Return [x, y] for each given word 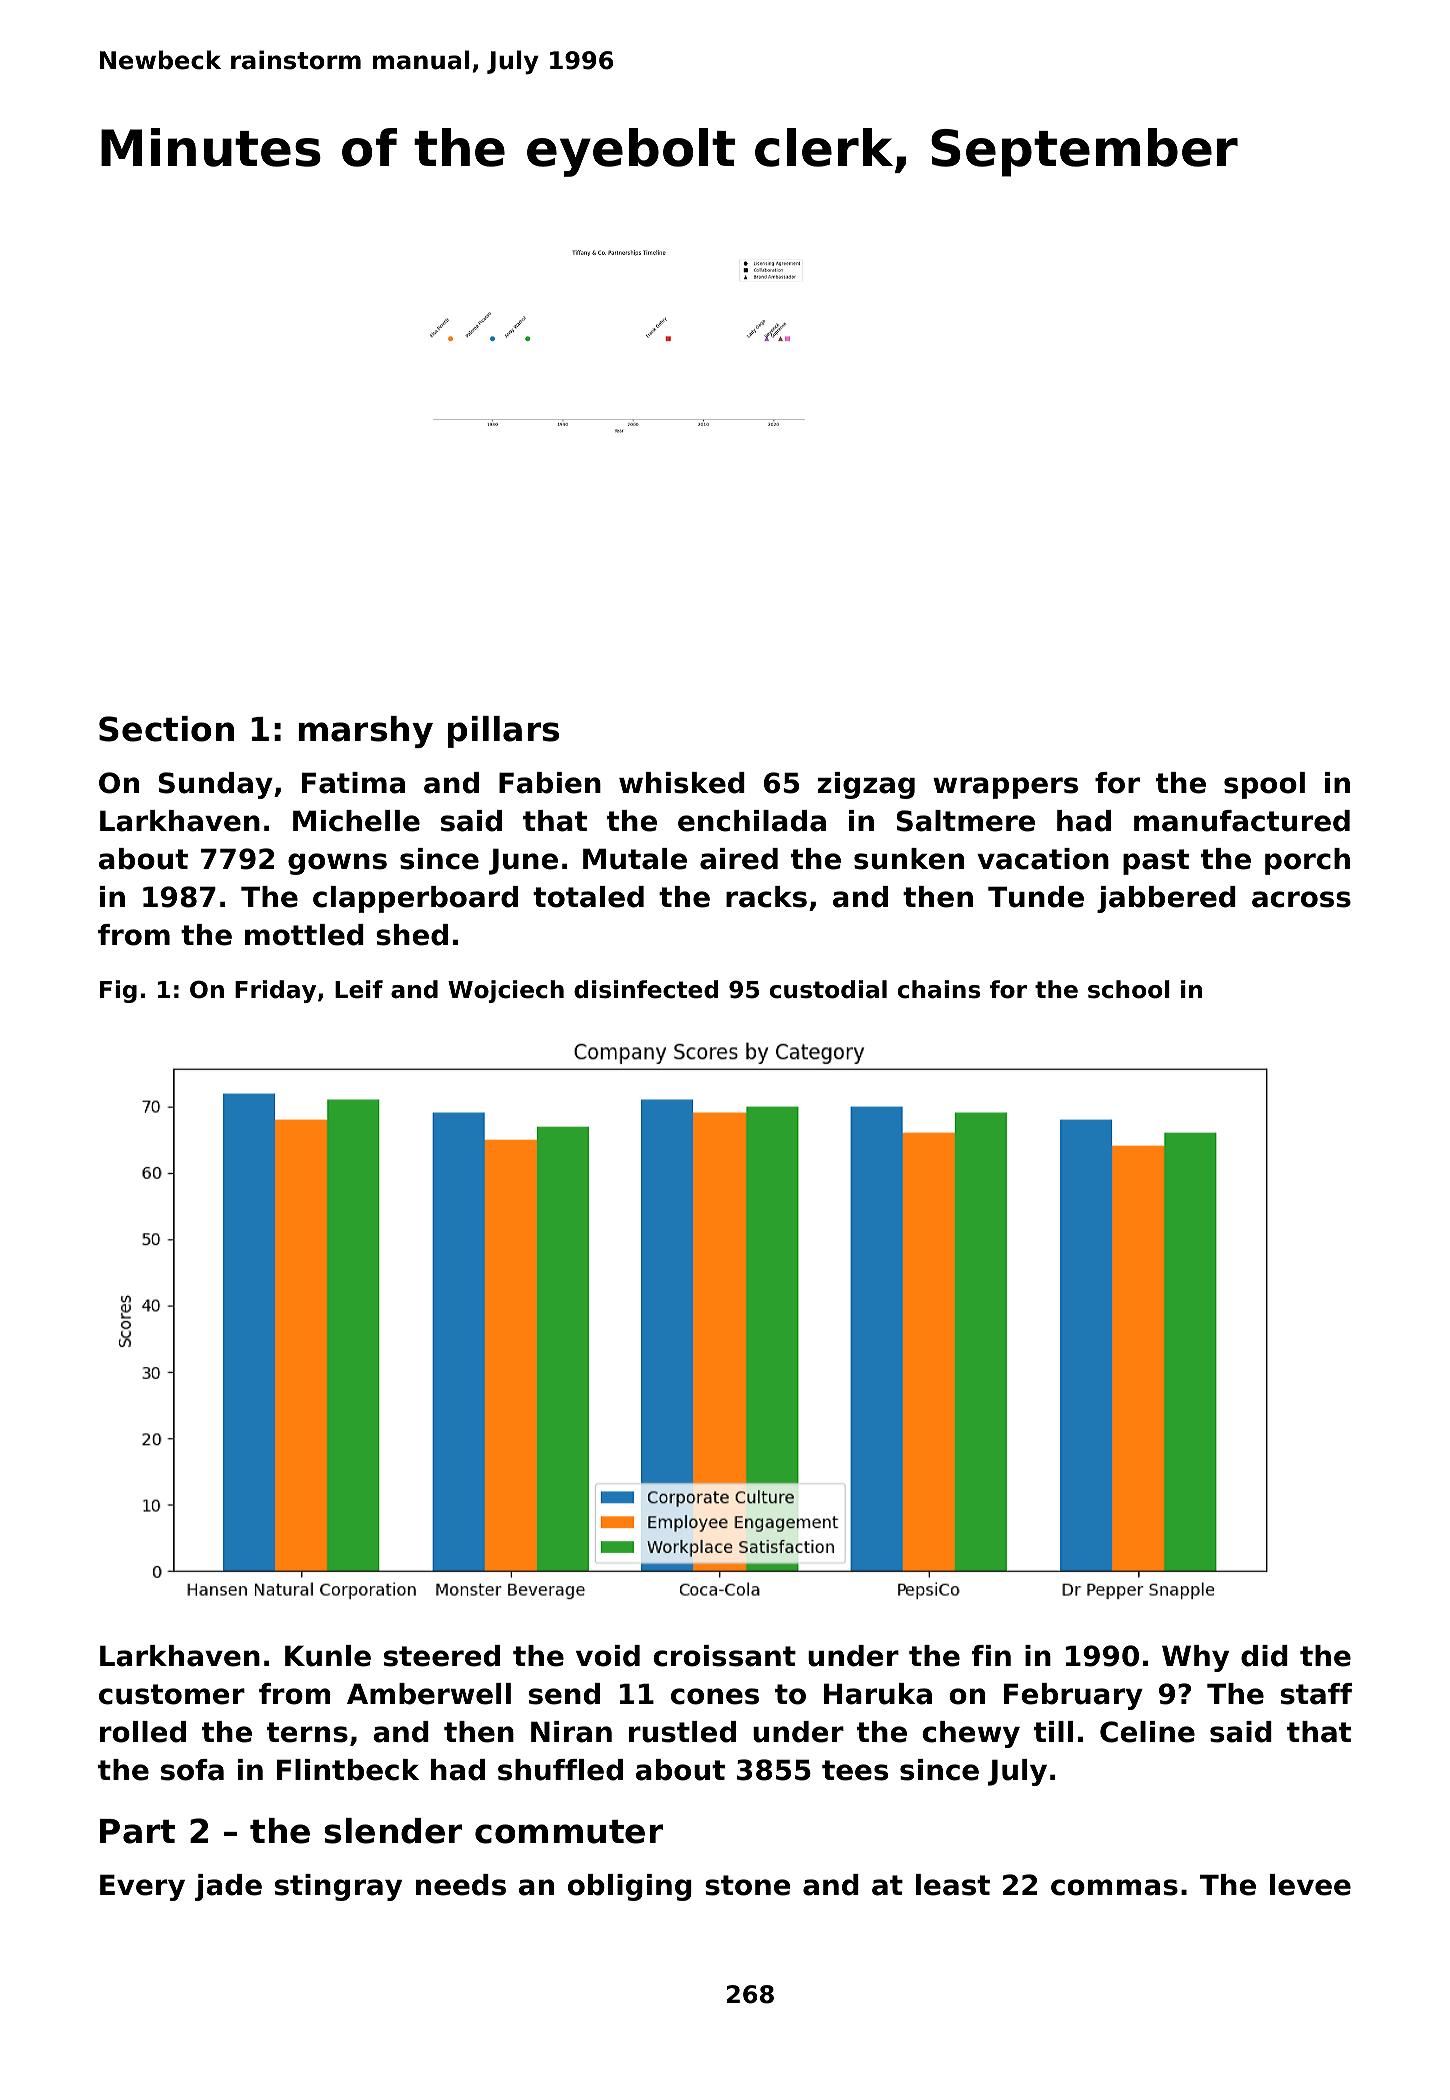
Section [166, 729]
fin [991, 1655]
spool [1264, 785]
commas [1114, 1887]
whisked [682, 783]
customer [172, 1694]
